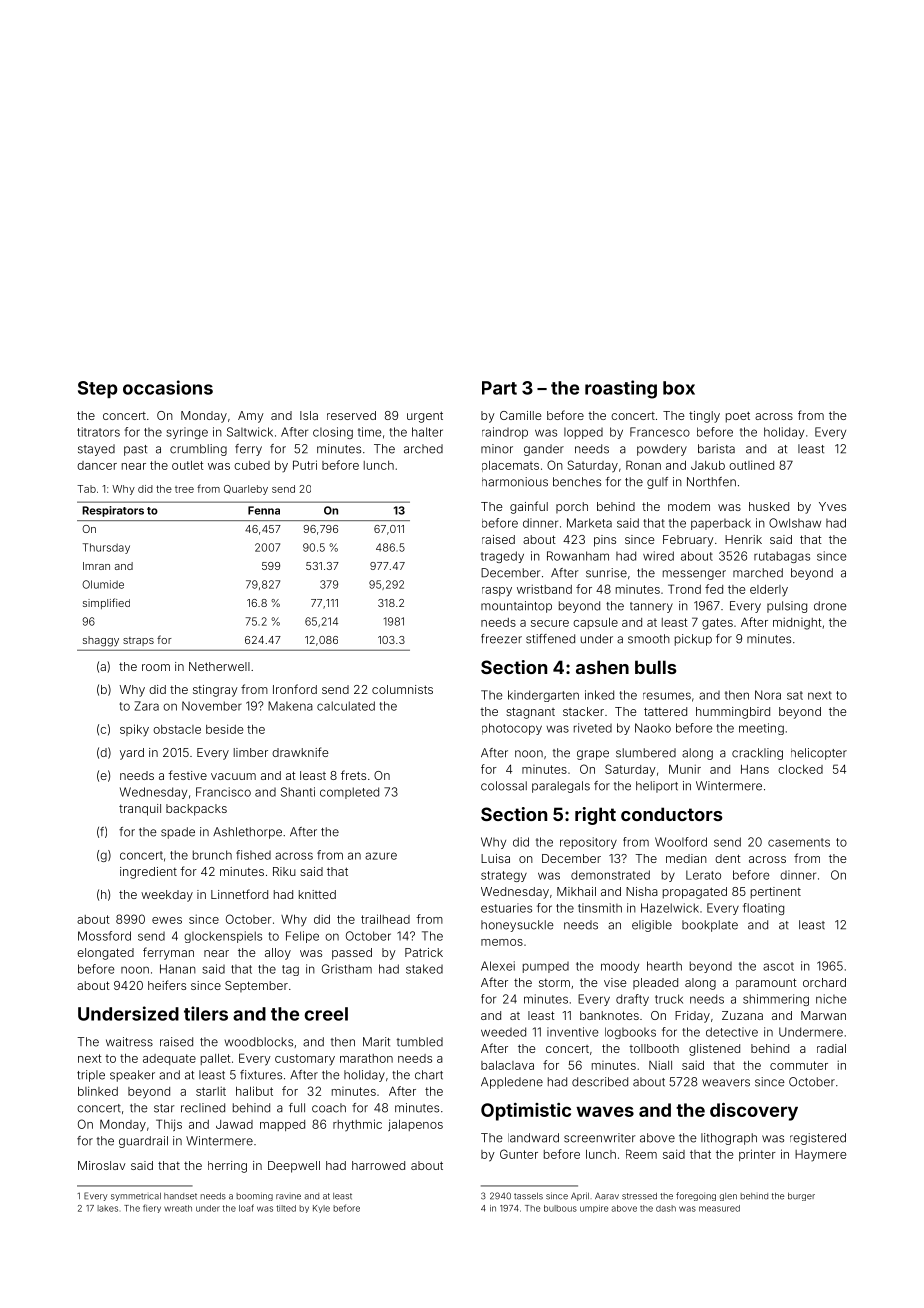  Describe the element at coordinates (819, 754) in the document. I see `helicopter` at that location.
